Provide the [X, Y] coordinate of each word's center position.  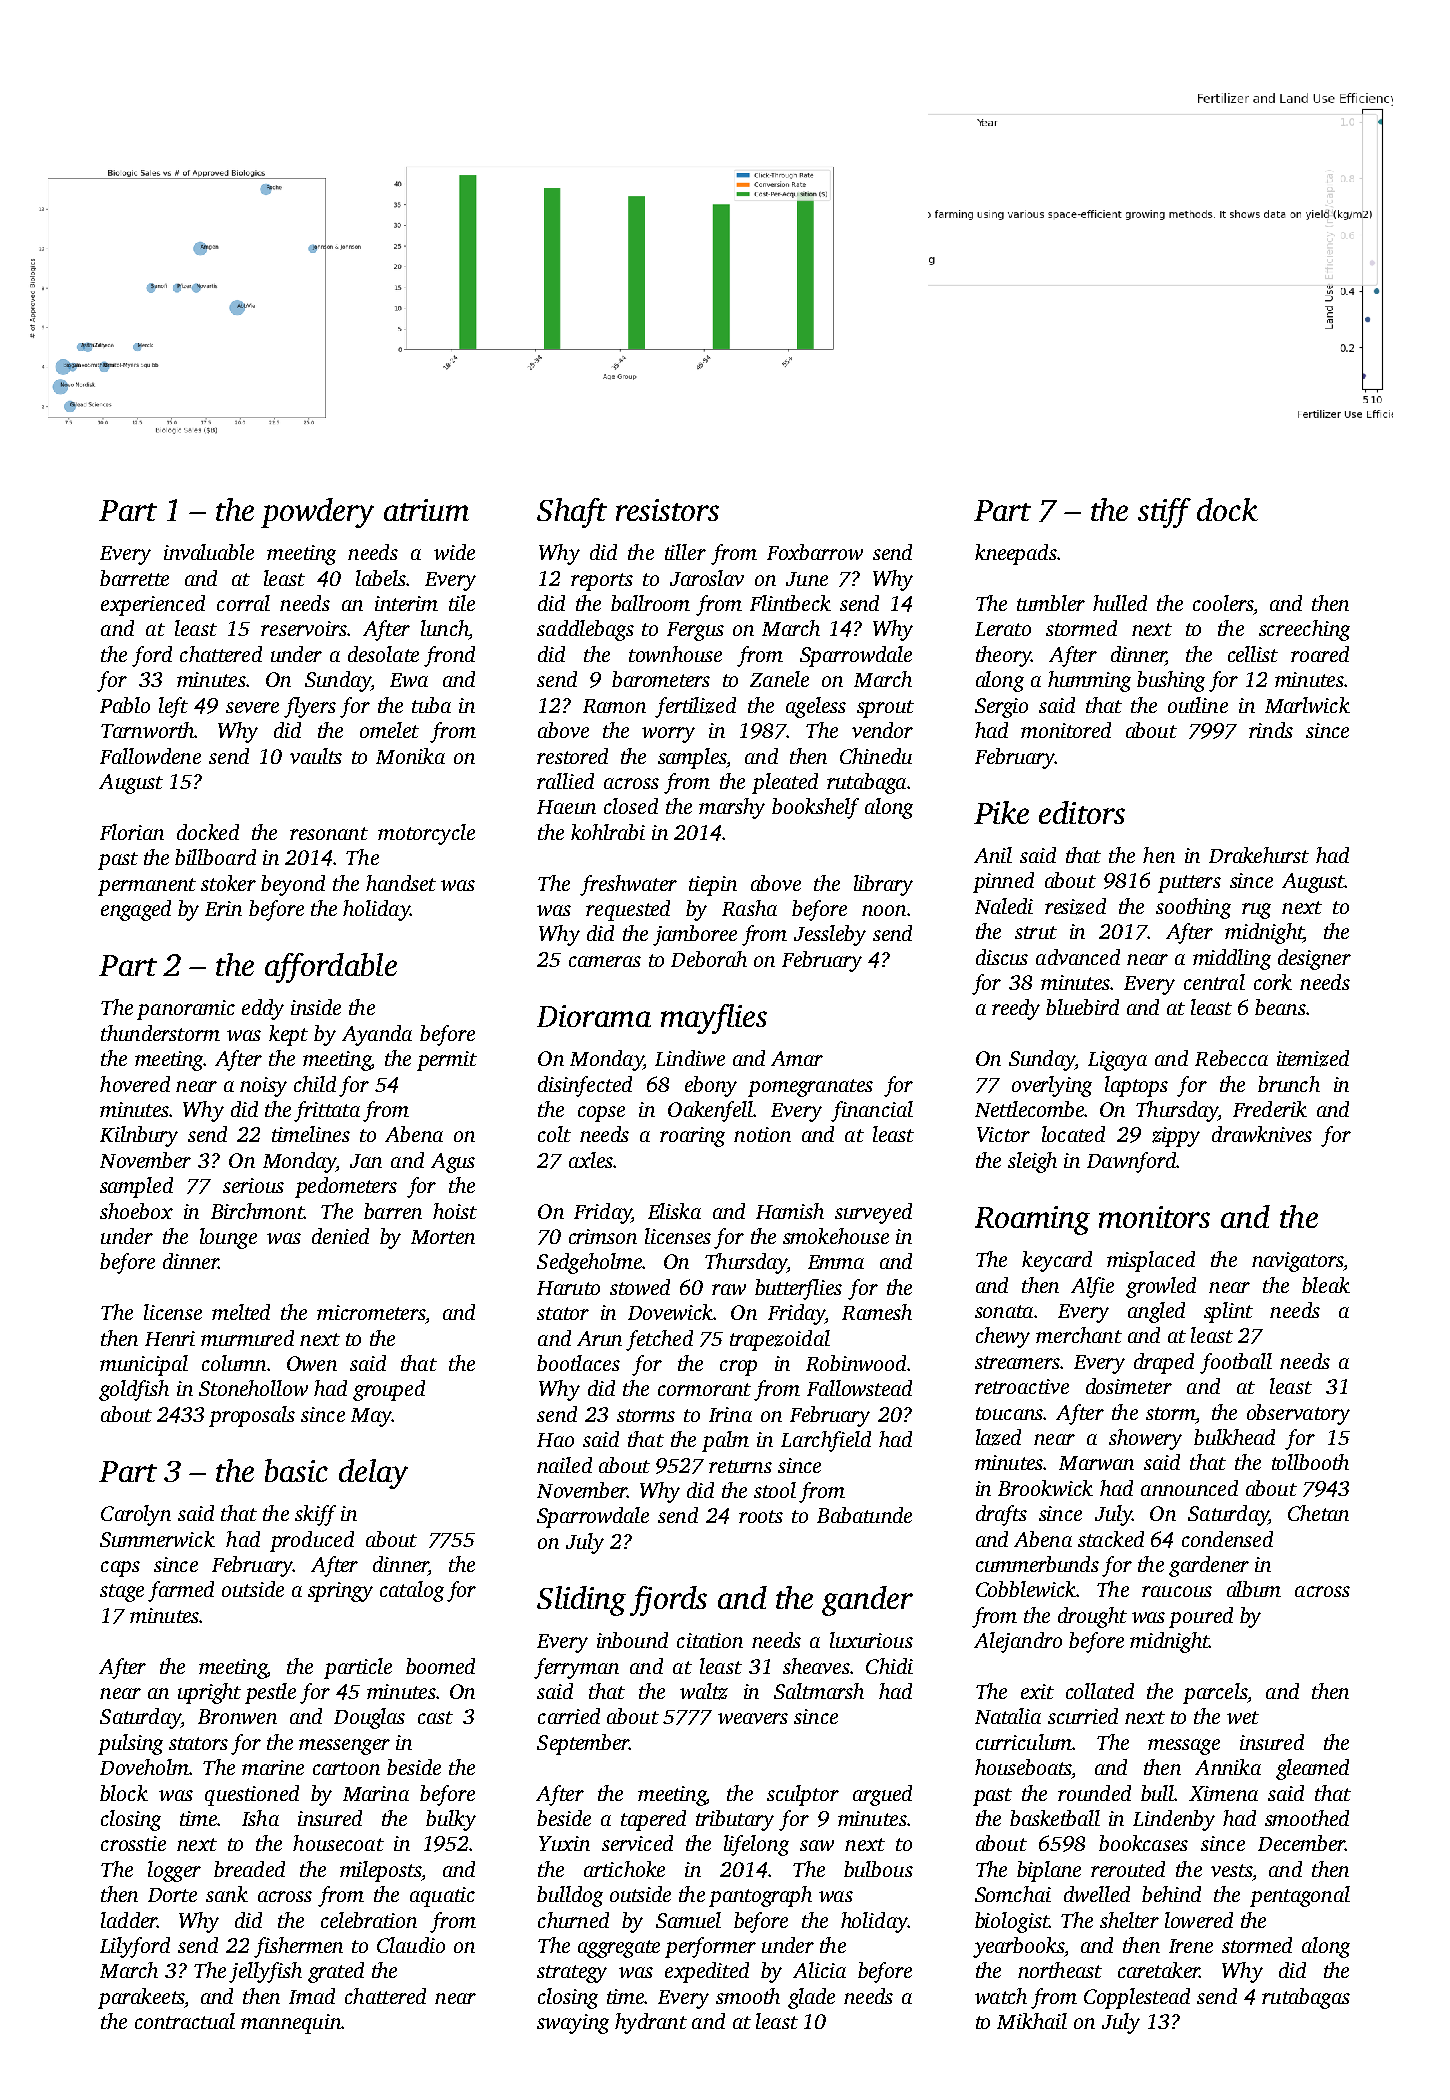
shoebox [136, 1211]
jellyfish [265, 1972]
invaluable [209, 552]
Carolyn [136, 1515]
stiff [1164, 513]
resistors [667, 510]
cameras [605, 961]
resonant [329, 833]
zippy [1176, 1137]
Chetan [1318, 1513]
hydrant [651, 2023]
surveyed [873, 1213]
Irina [730, 1414]
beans [1280, 1007]
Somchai [1013, 1894]
